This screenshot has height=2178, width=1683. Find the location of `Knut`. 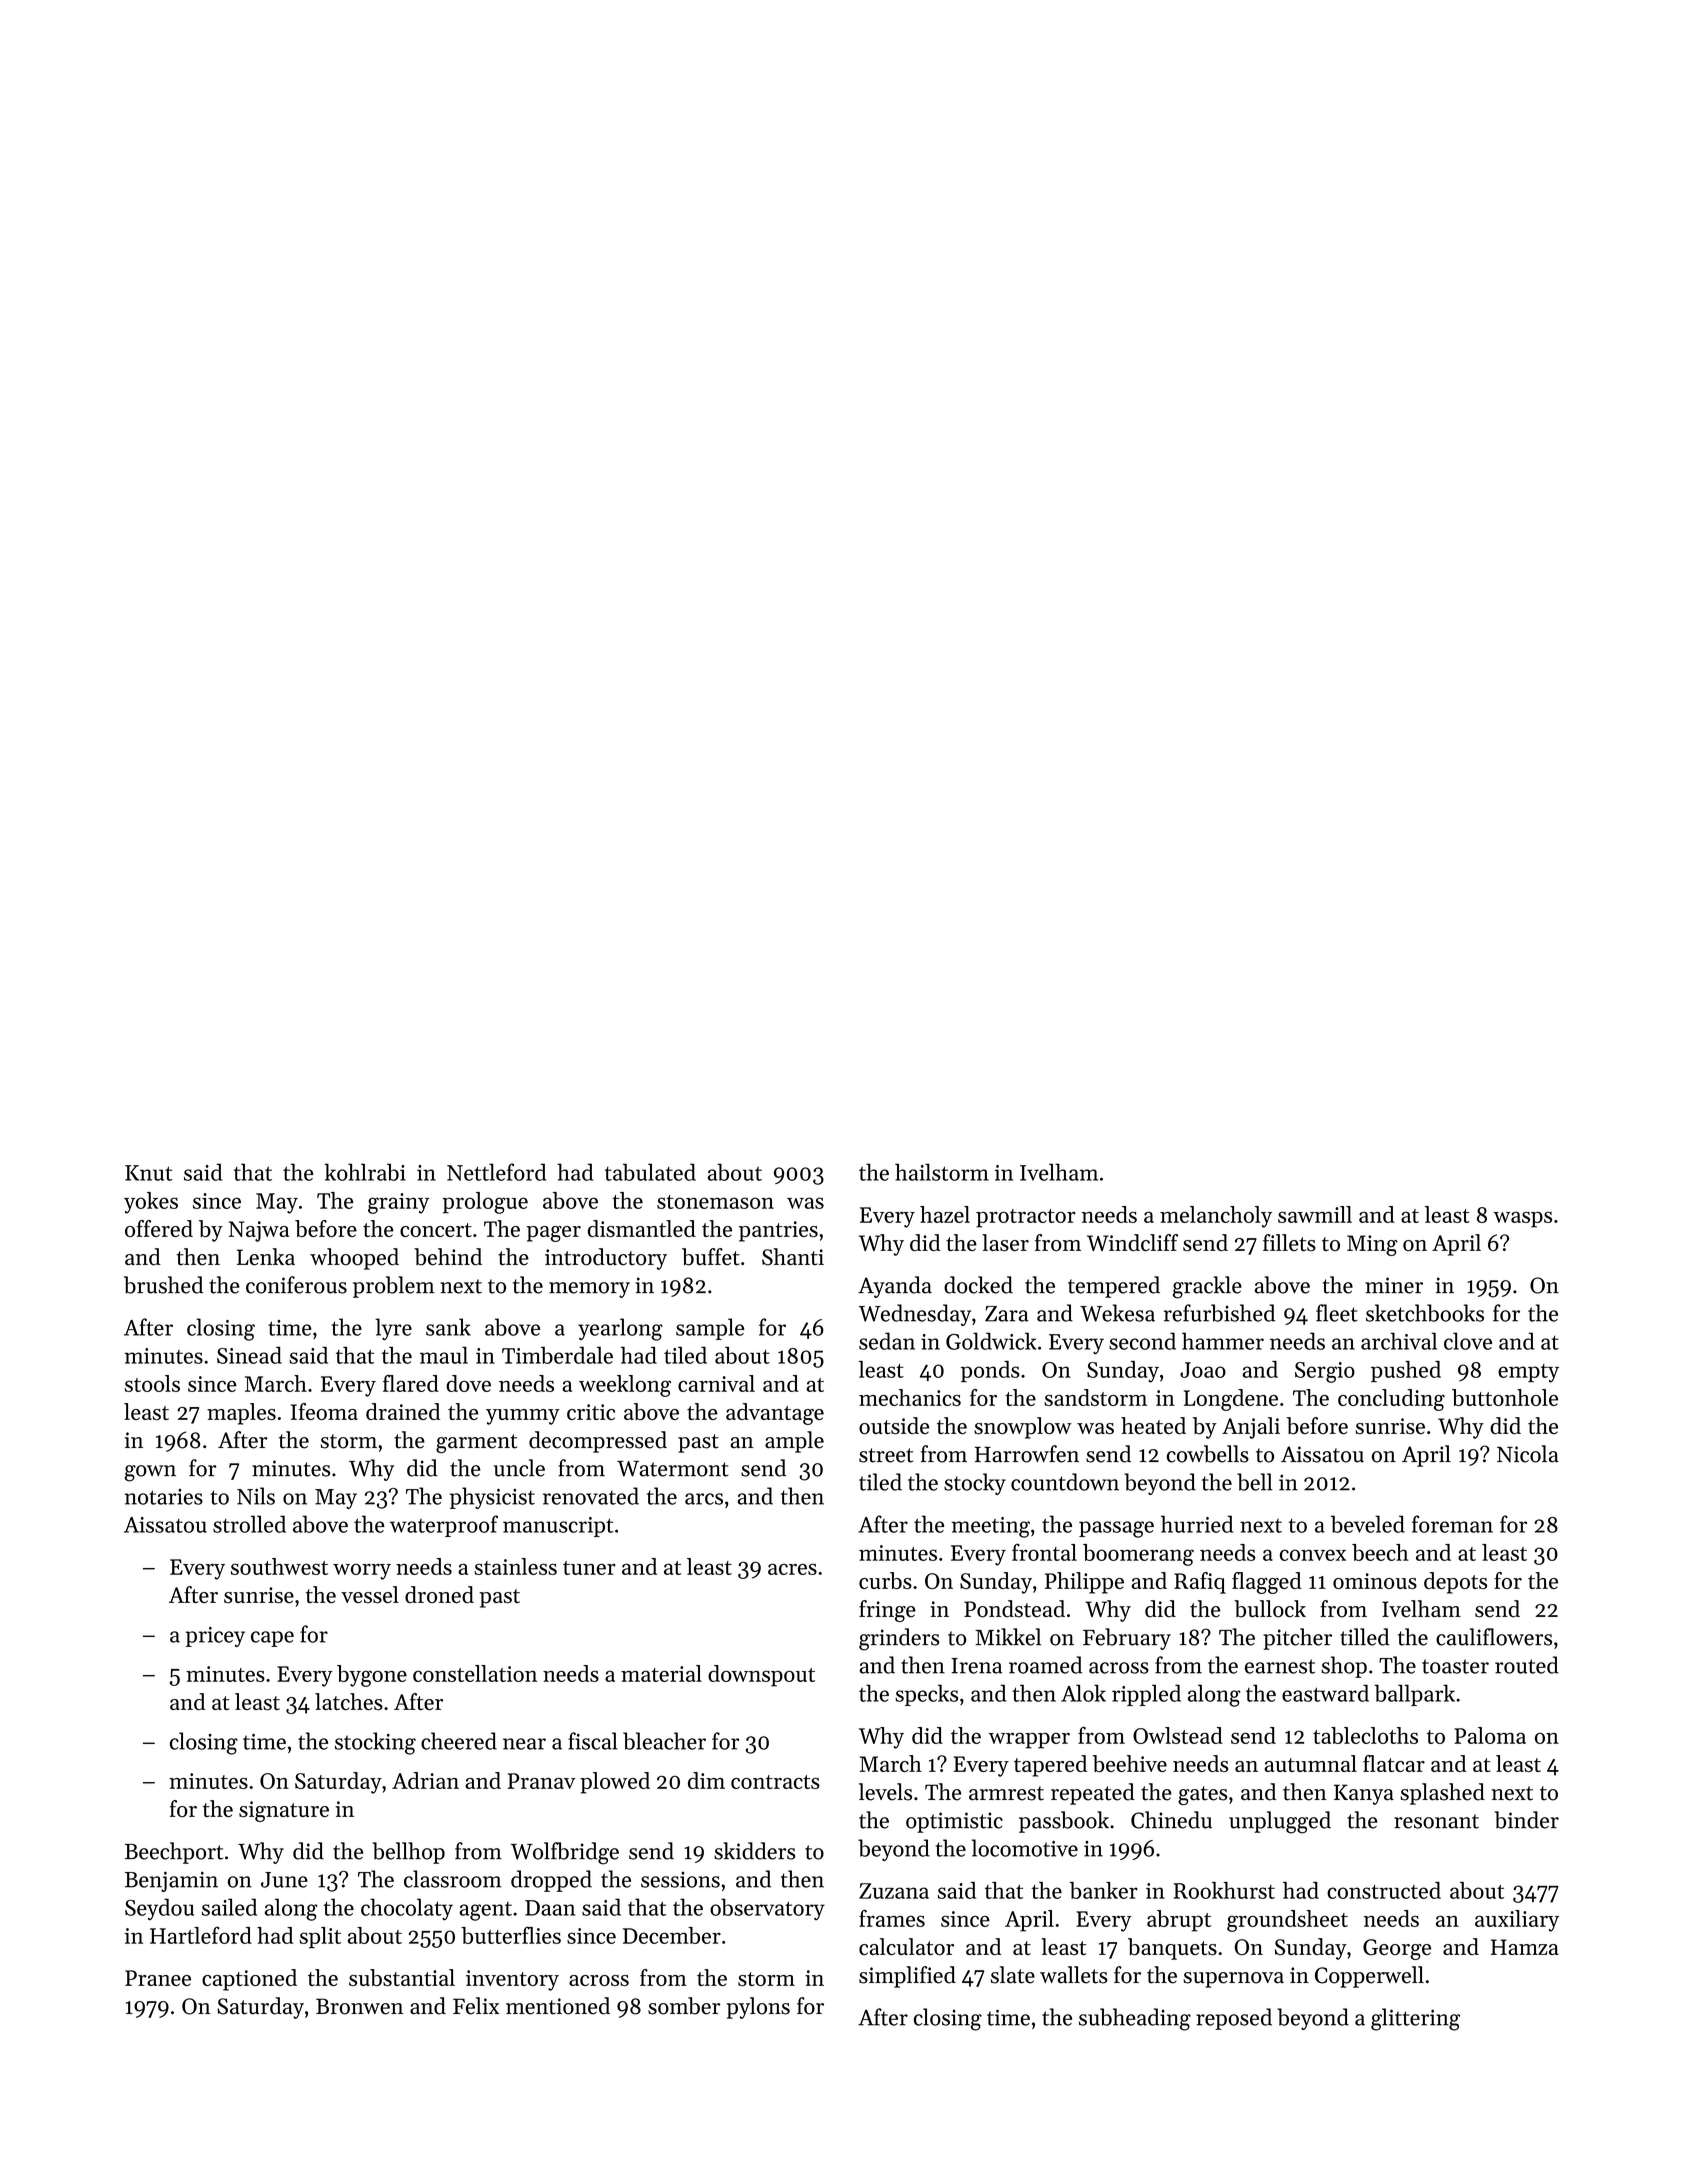

Knut is located at coordinates (149, 1173).
